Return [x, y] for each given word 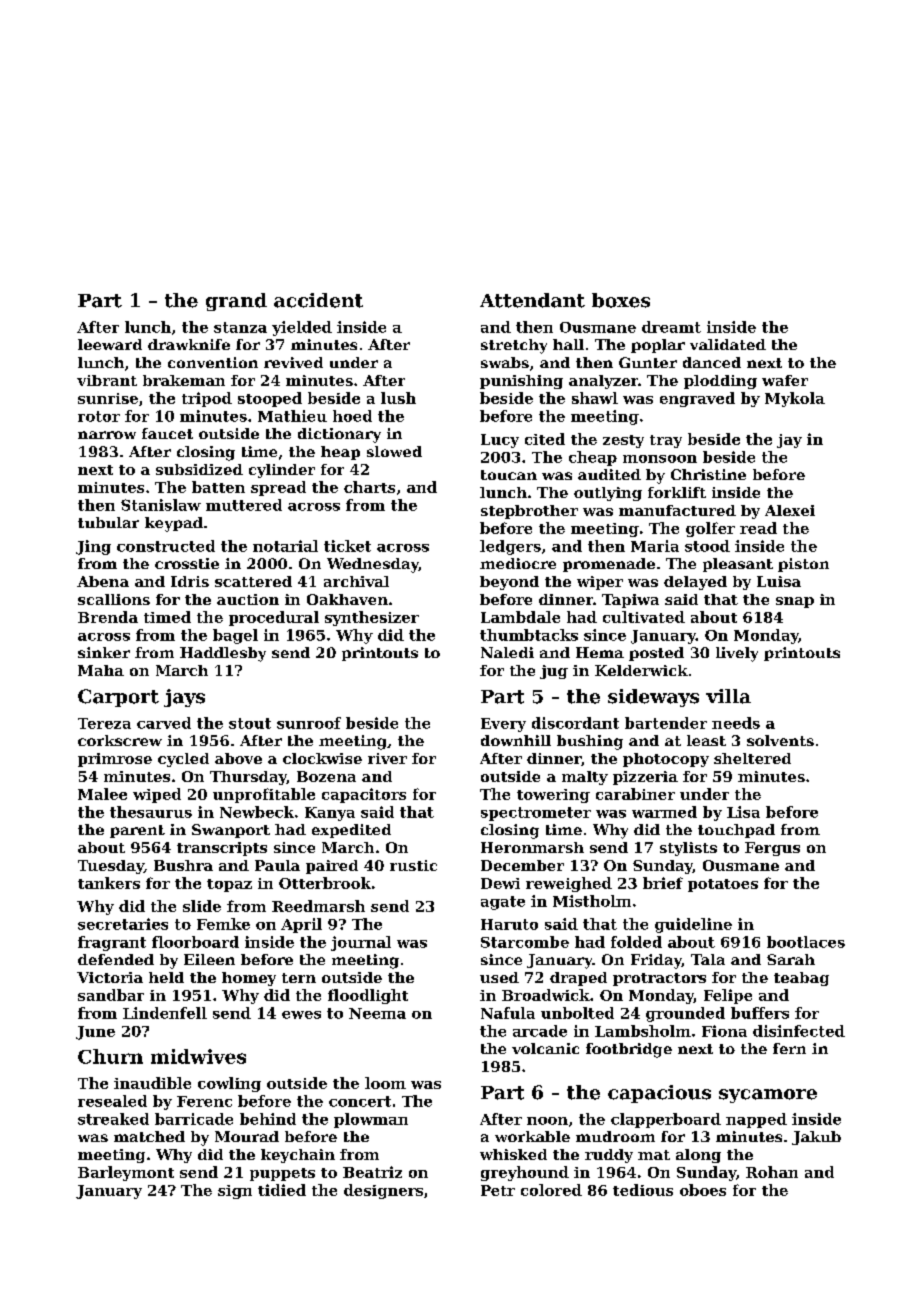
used [499, 977]
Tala [708, 959]
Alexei [790, 510]
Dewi [500, 883]
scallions [114, 599]
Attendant [532, 300]
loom [385, 1083]
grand [236, 302]
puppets [282, 1174]
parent [137, 831]
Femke [223, 924]
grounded [685, 1014]
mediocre [518, 563]
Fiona [724, 1031]
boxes [621, 300]
